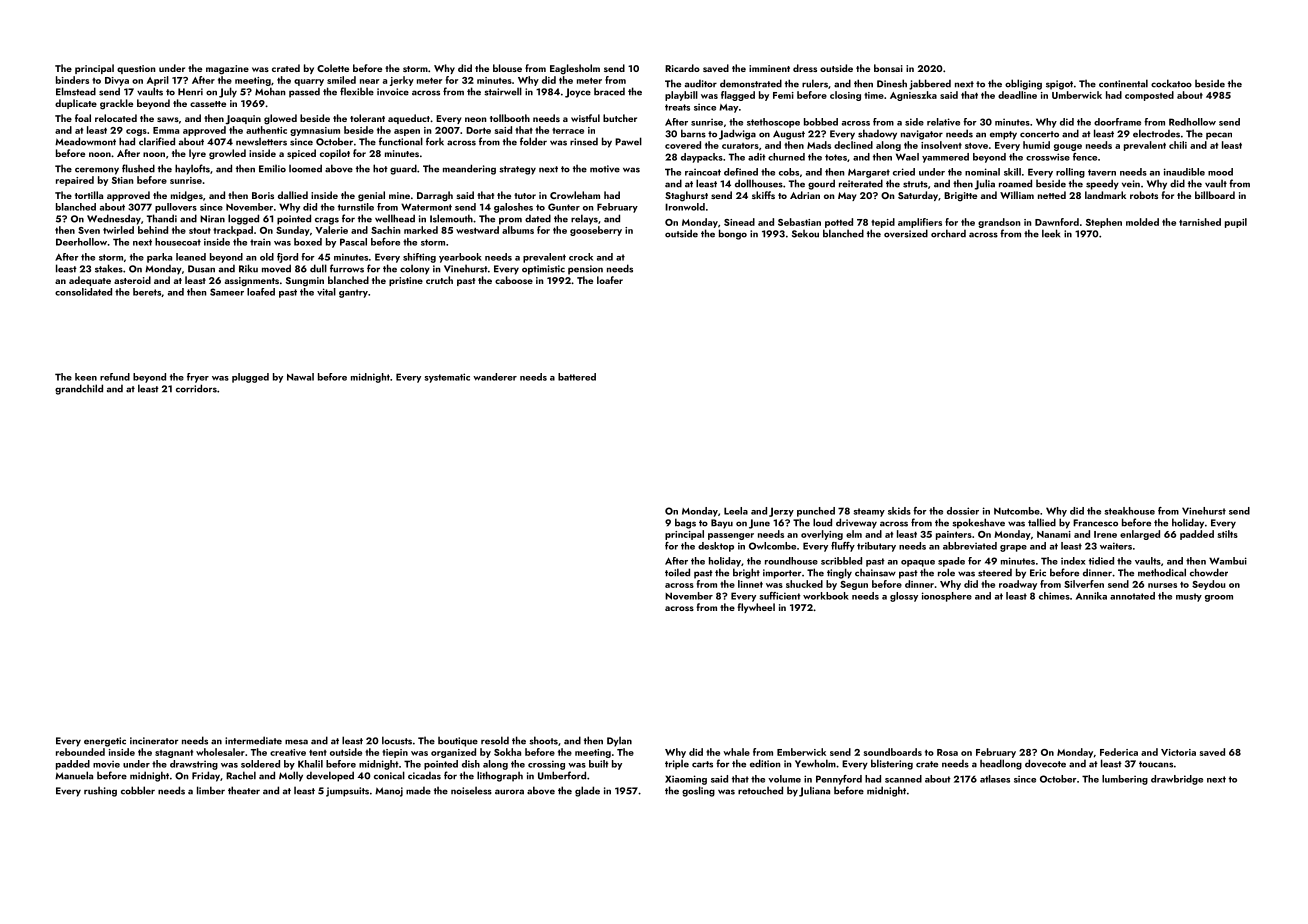  What do you see at coordinates (196, 388) in the screenshot?
I see `corridors` at bounding box center [196, 388].
